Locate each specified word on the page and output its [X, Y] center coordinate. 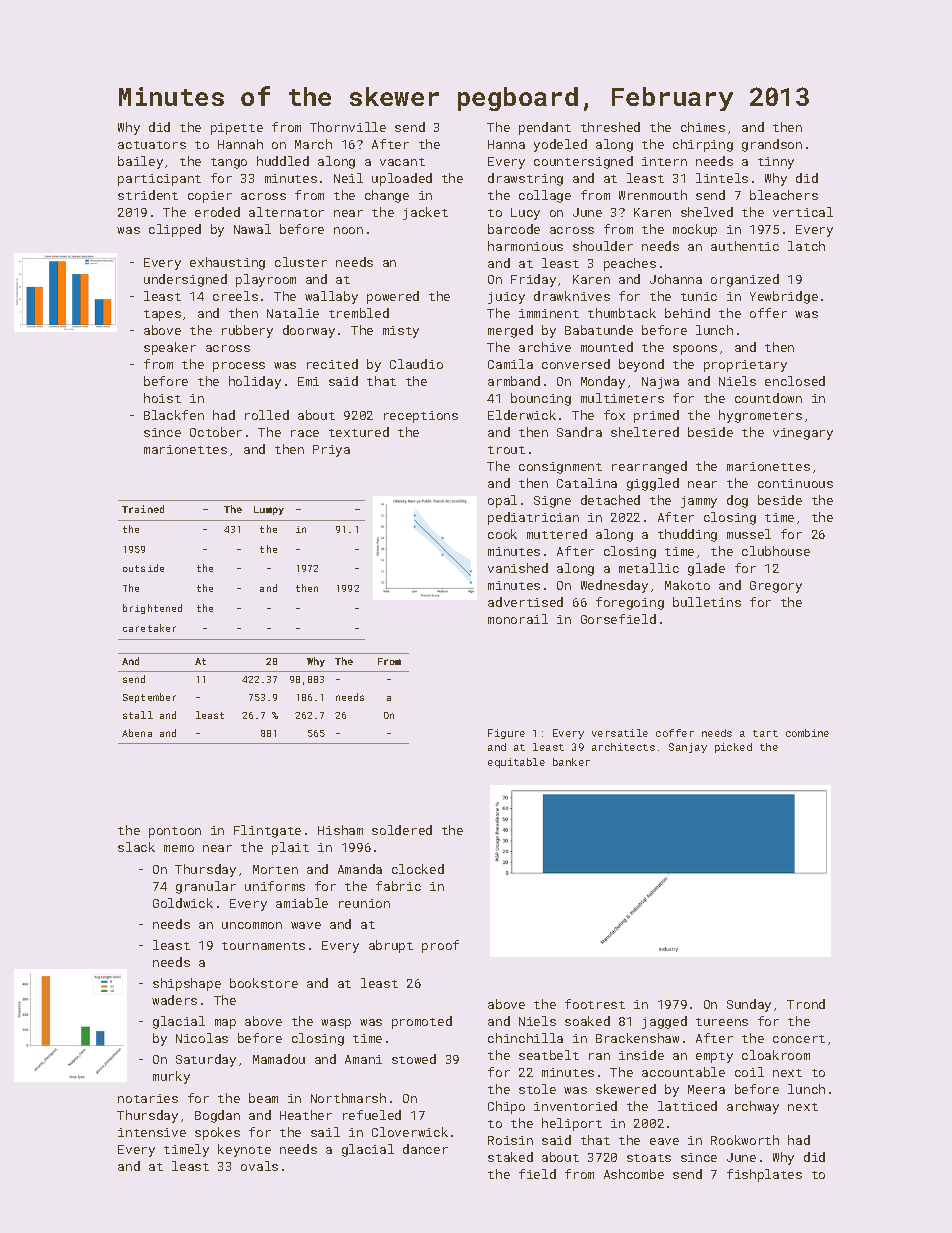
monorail [518, 619]
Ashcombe [634, 1174]
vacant [402, 162]
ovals [259, 1166]
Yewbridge [784, 297]
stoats [649, 1158]
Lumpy [269, 510]
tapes [162, 315]
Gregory [776, 587]
